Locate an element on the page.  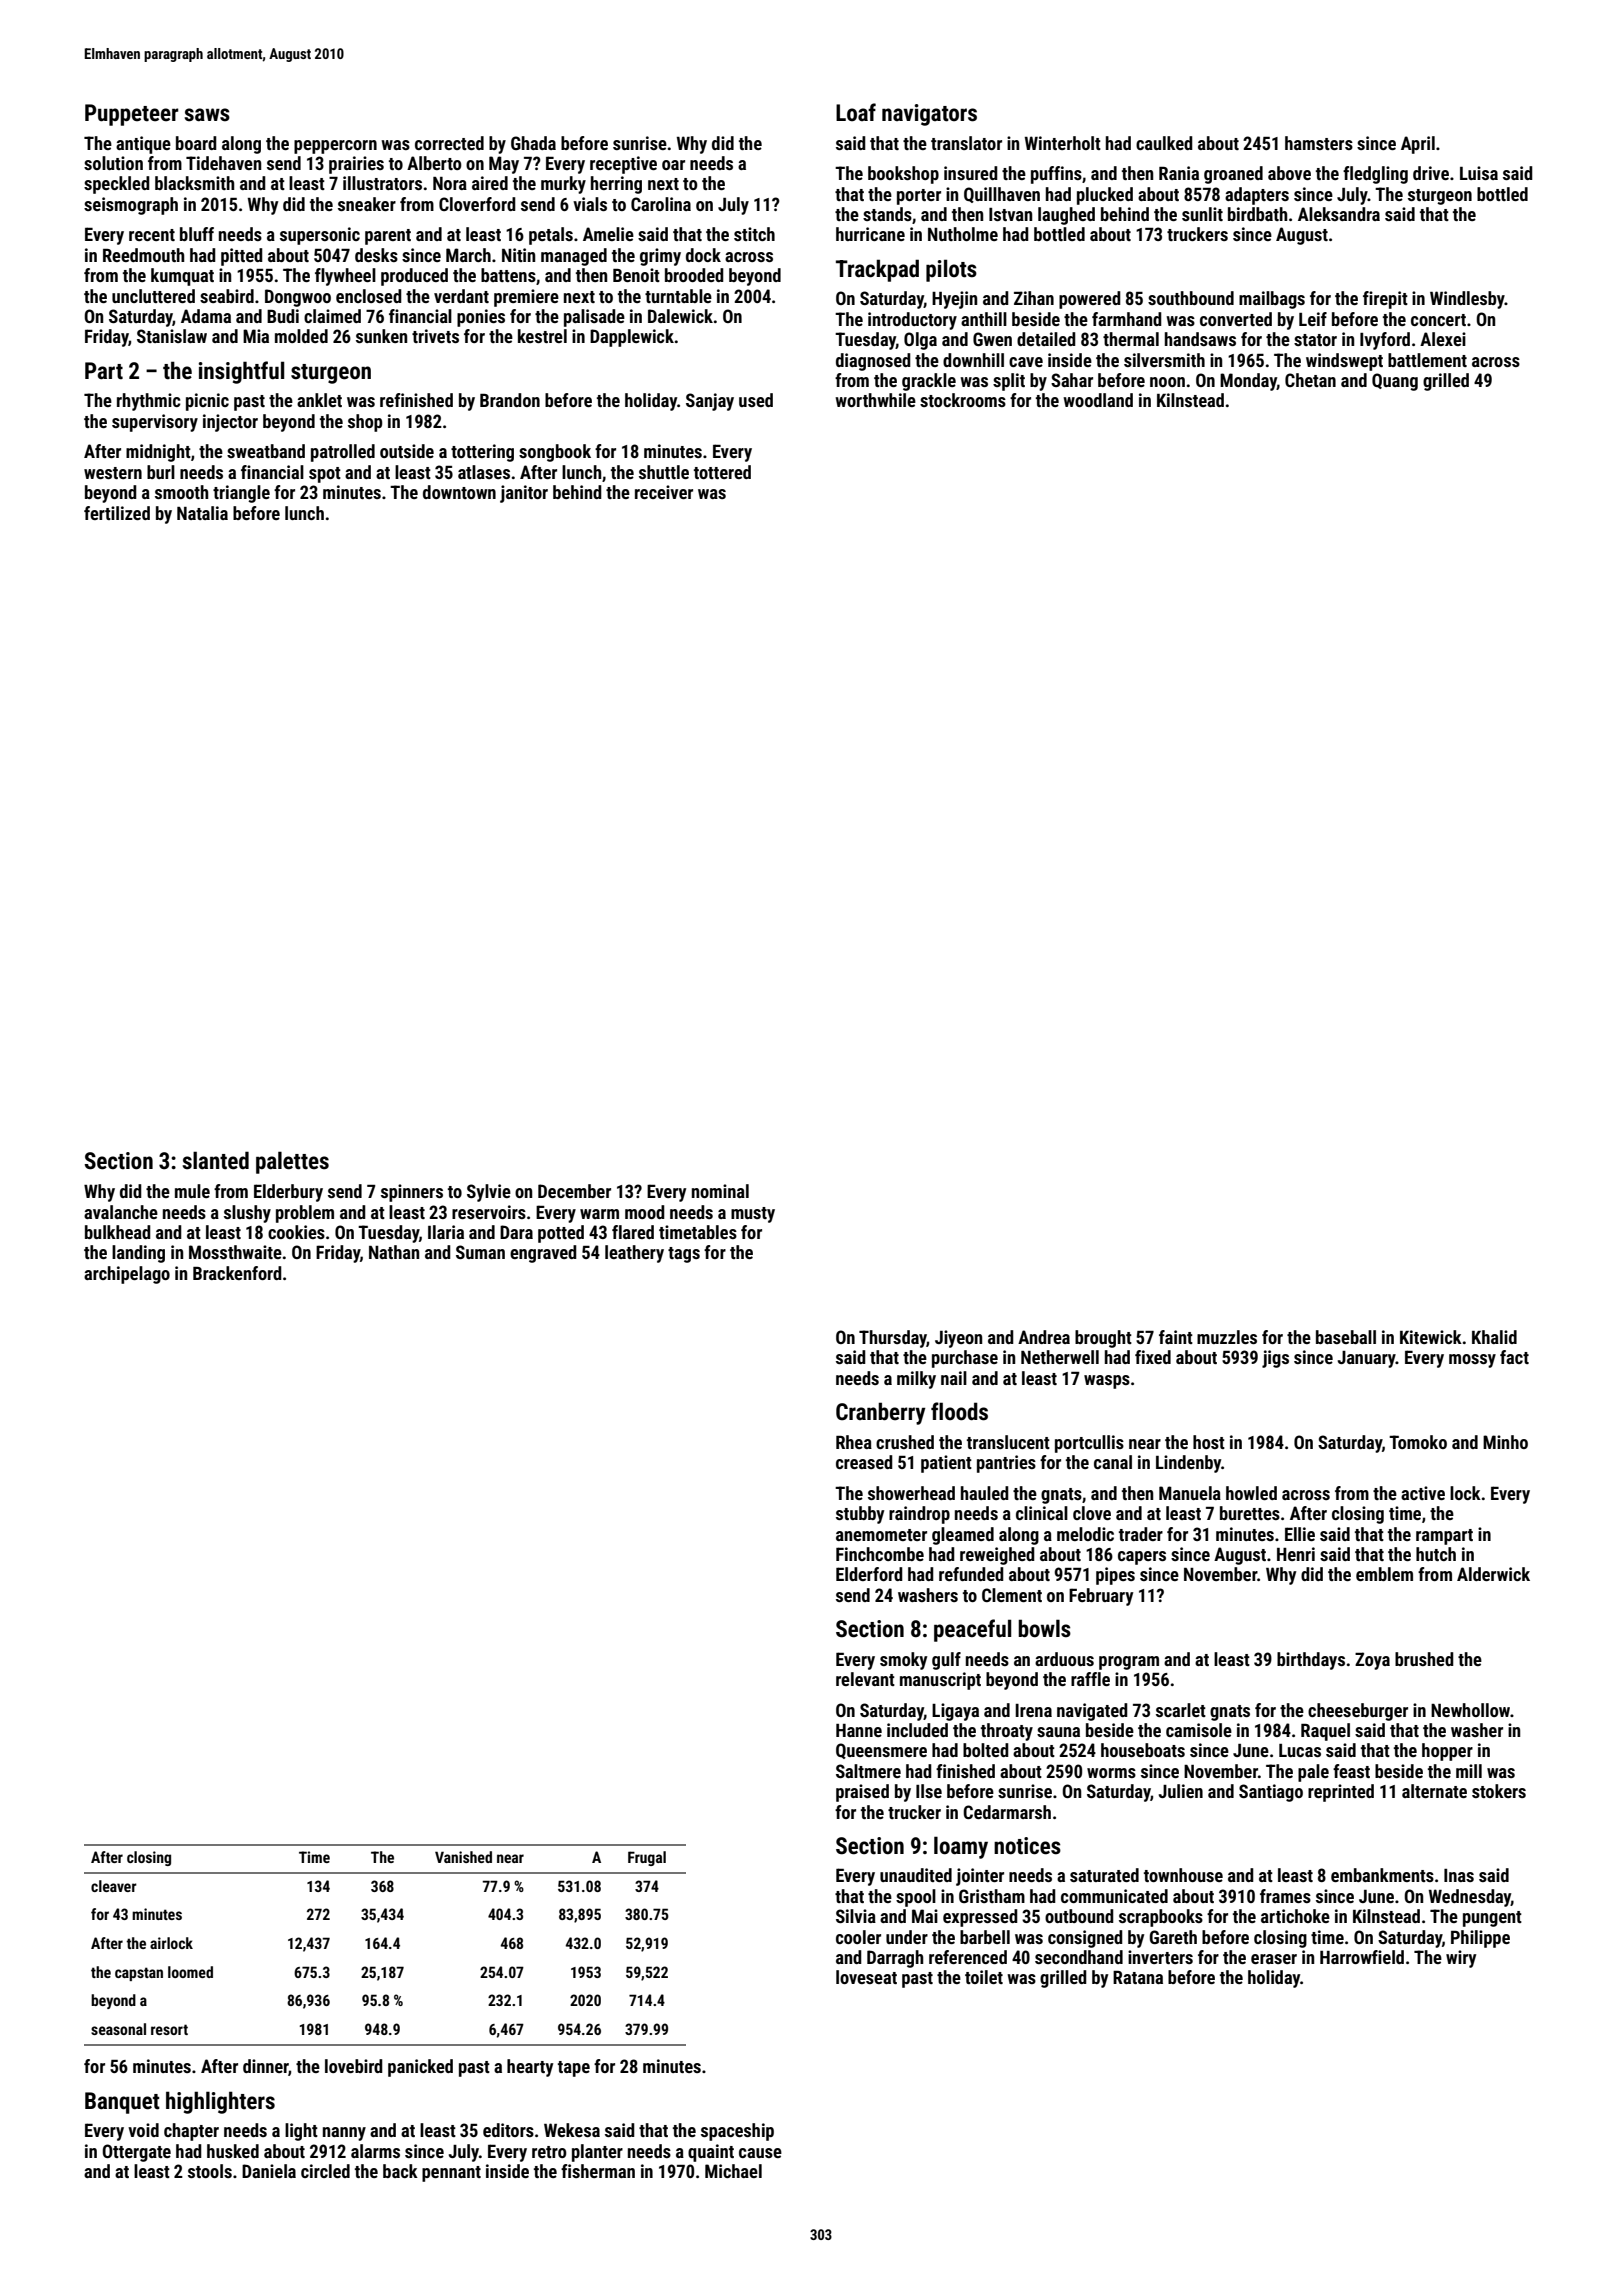
stockrooms is located at coordinates (963, 400).
